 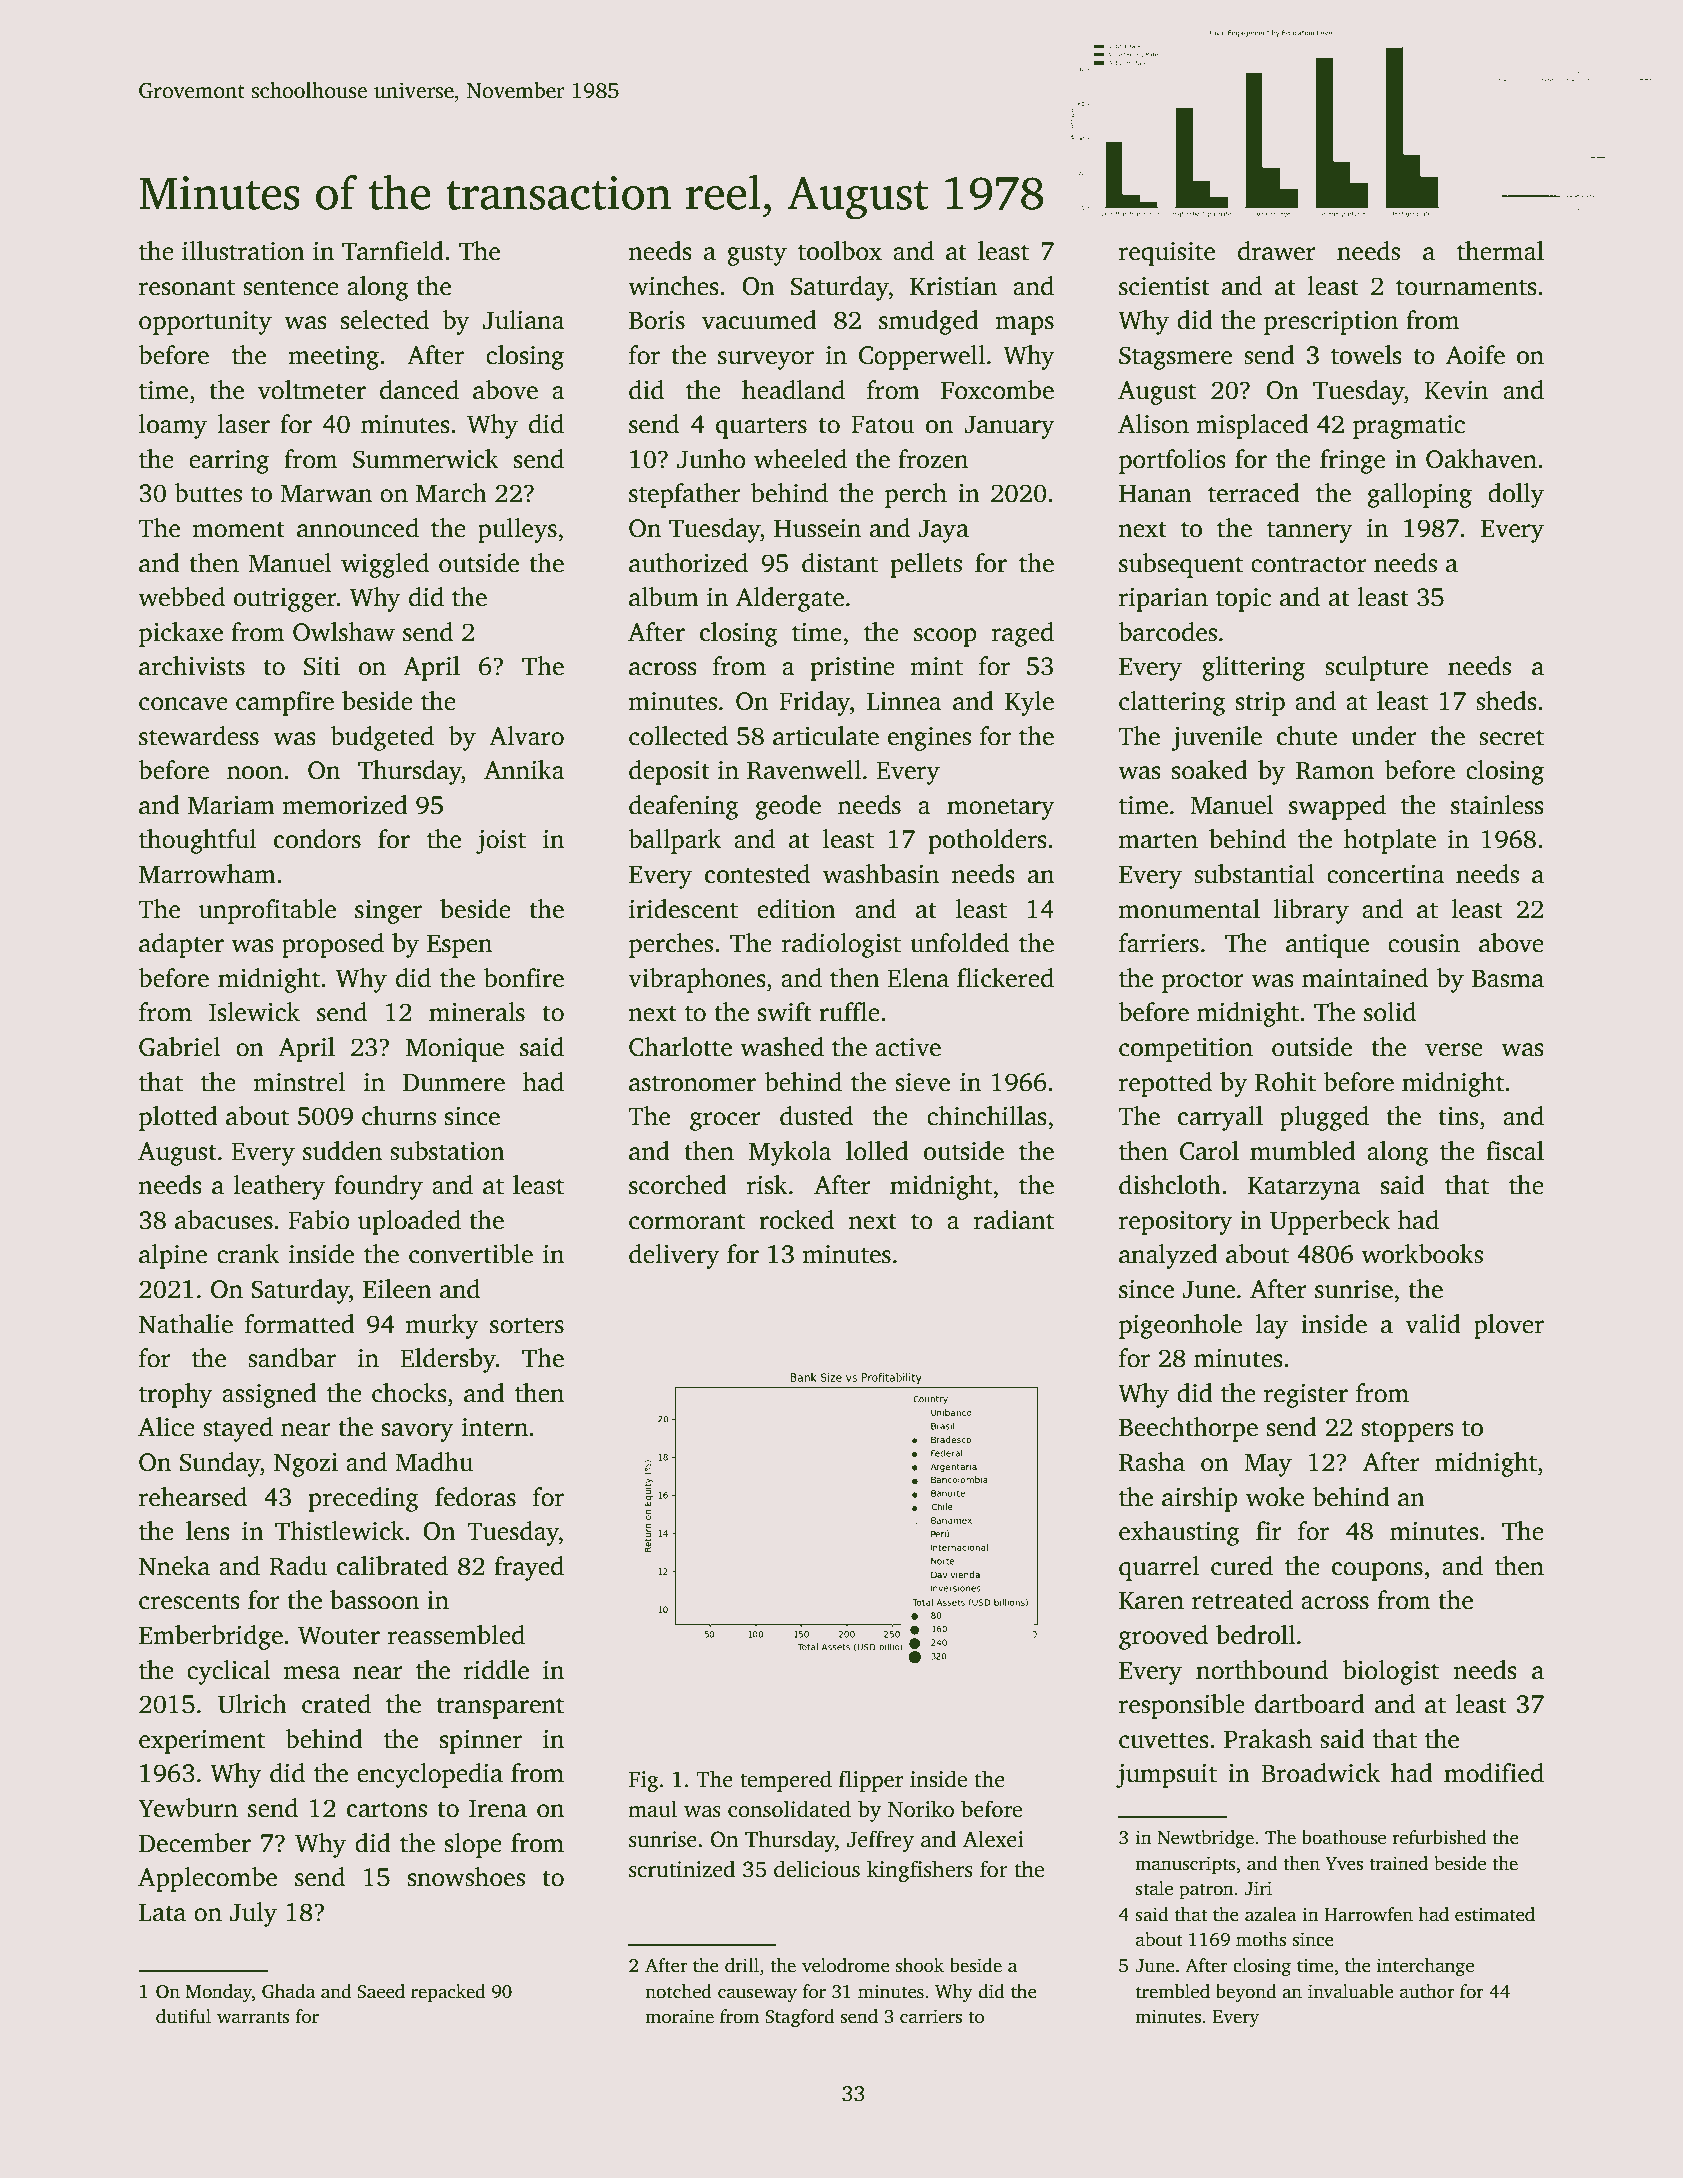 I want to click on carriers, so click(x=931, y=2016).
